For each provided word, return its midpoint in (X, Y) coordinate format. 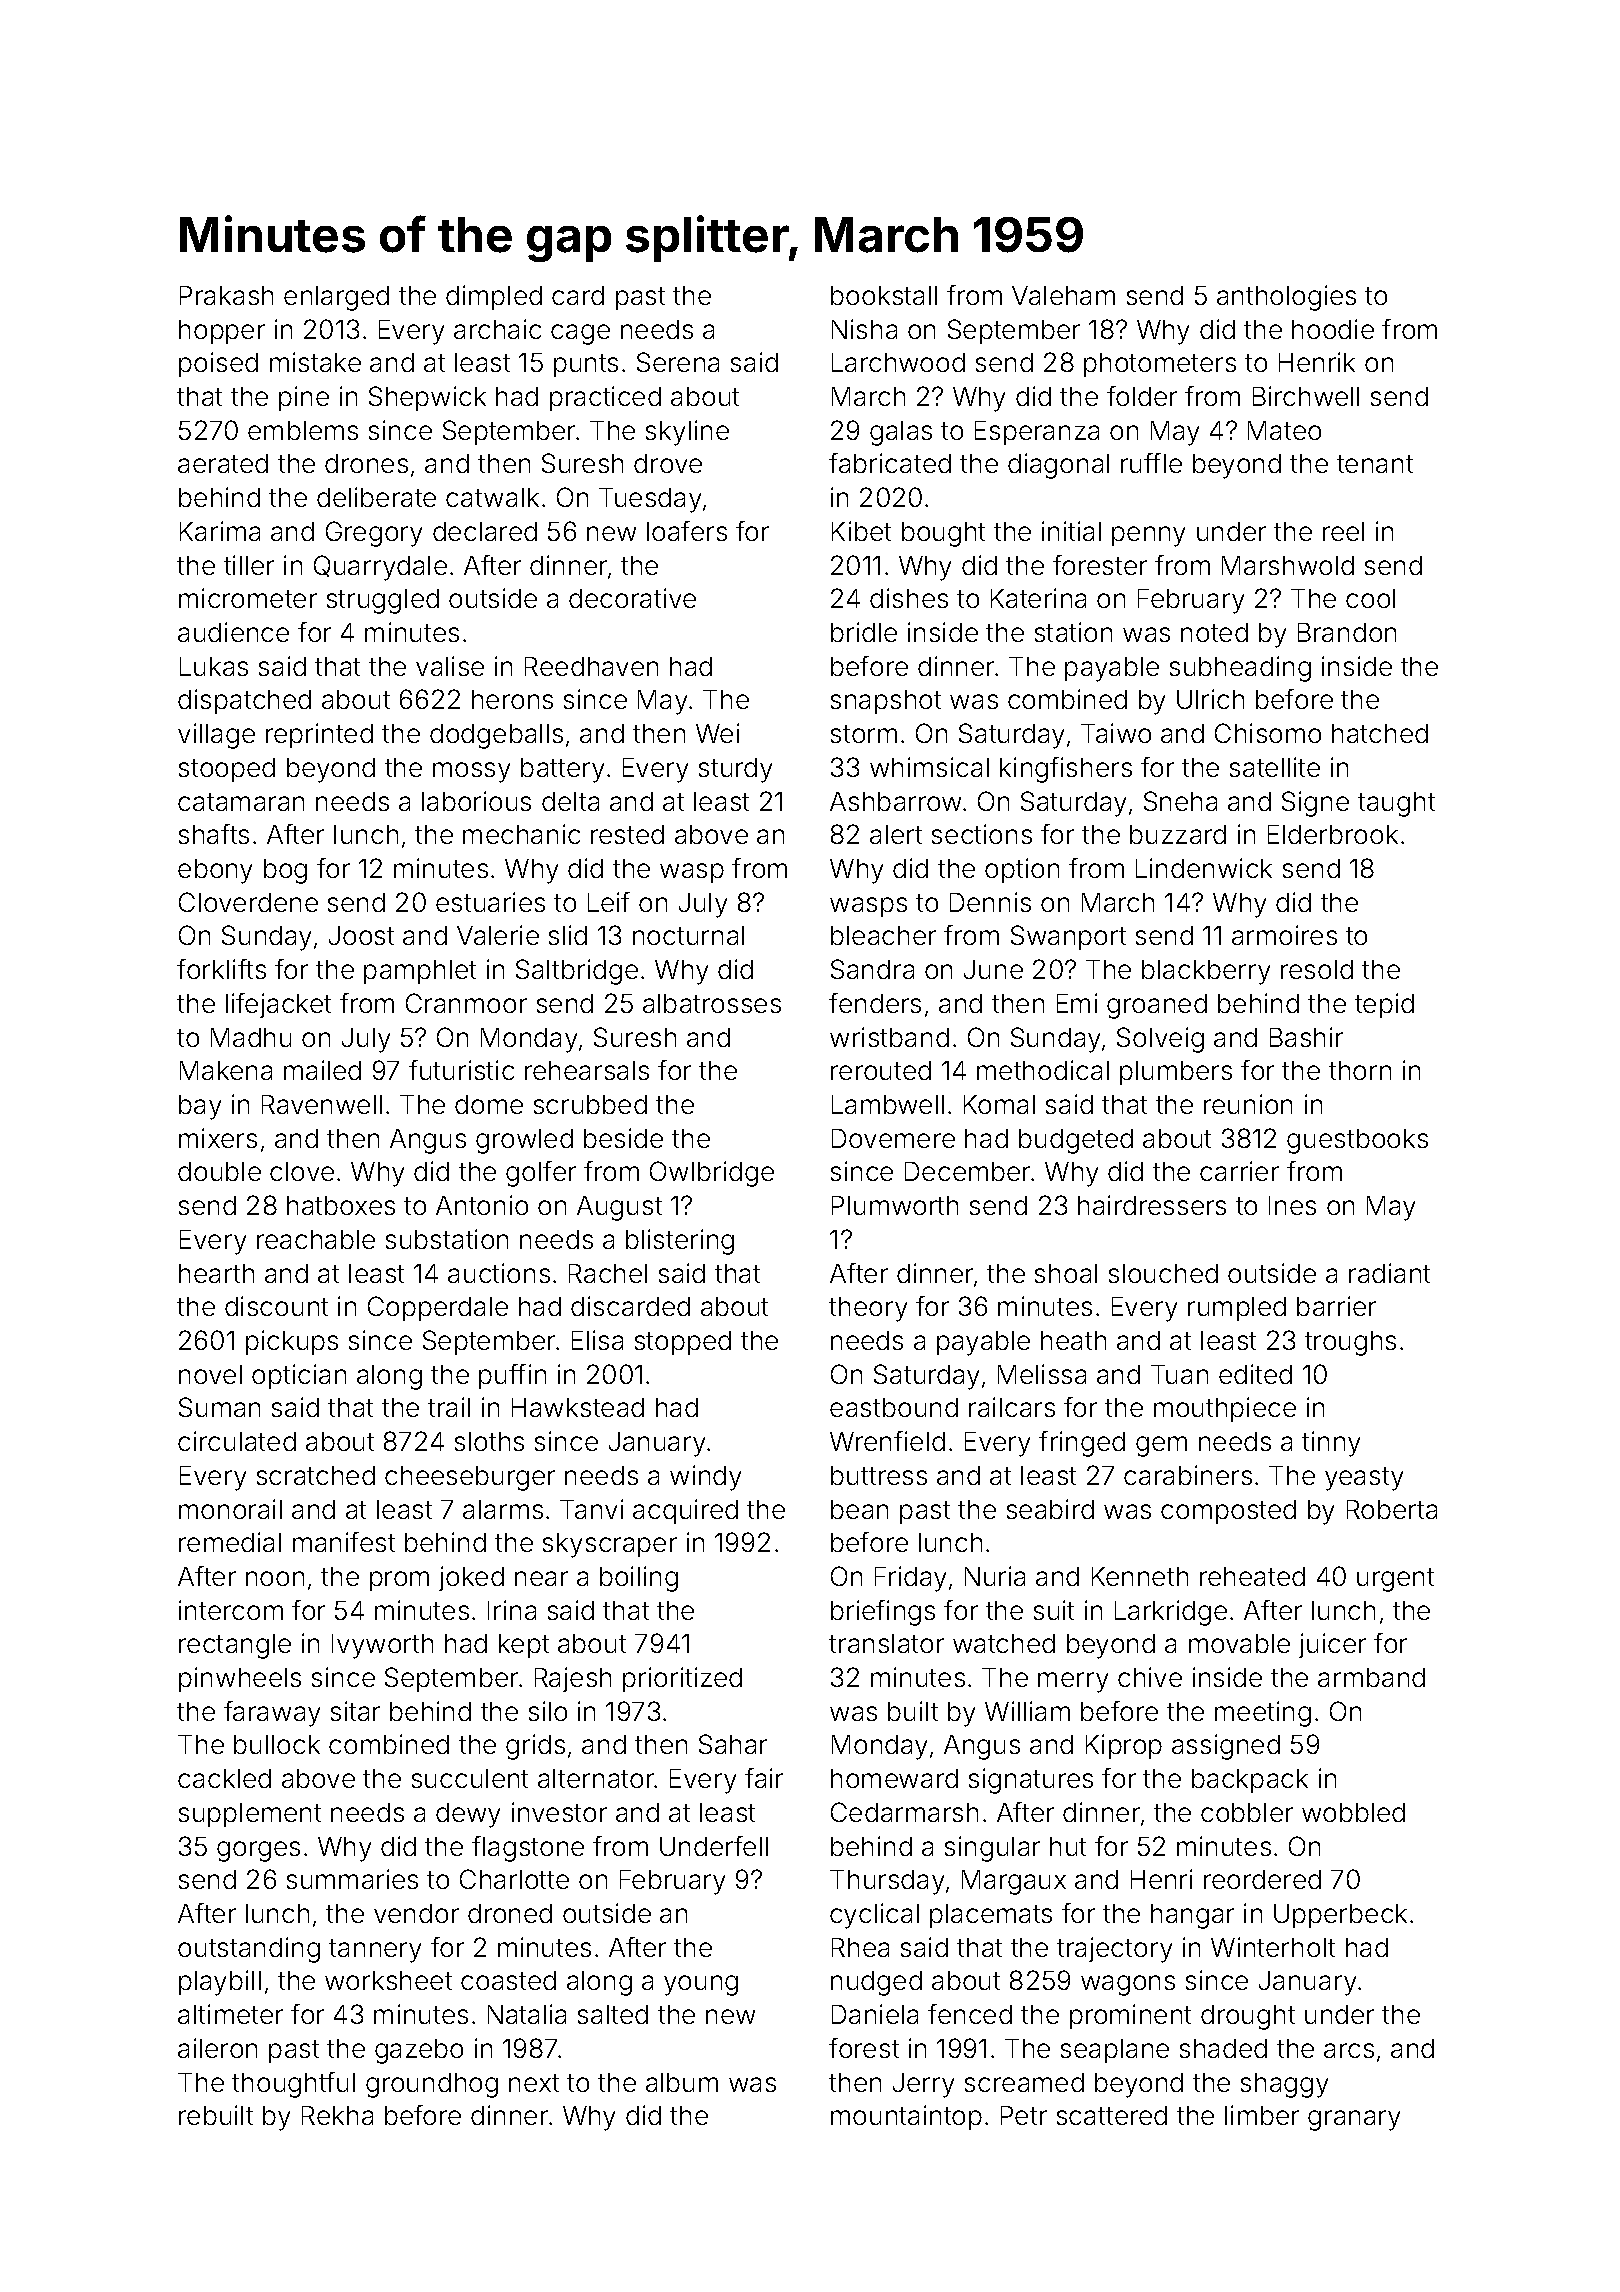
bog (285, 871)
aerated (223, 463)
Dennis (990, 902)
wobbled (1353, 1812)
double (219, 1171)
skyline (687, 433)
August (619, 1208)
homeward (894, 1778)
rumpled (1237, 1309)
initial (1071, 531)
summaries (352, 1879)
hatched (1380, 733)
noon (275, 1578)
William (1027, 1711)
